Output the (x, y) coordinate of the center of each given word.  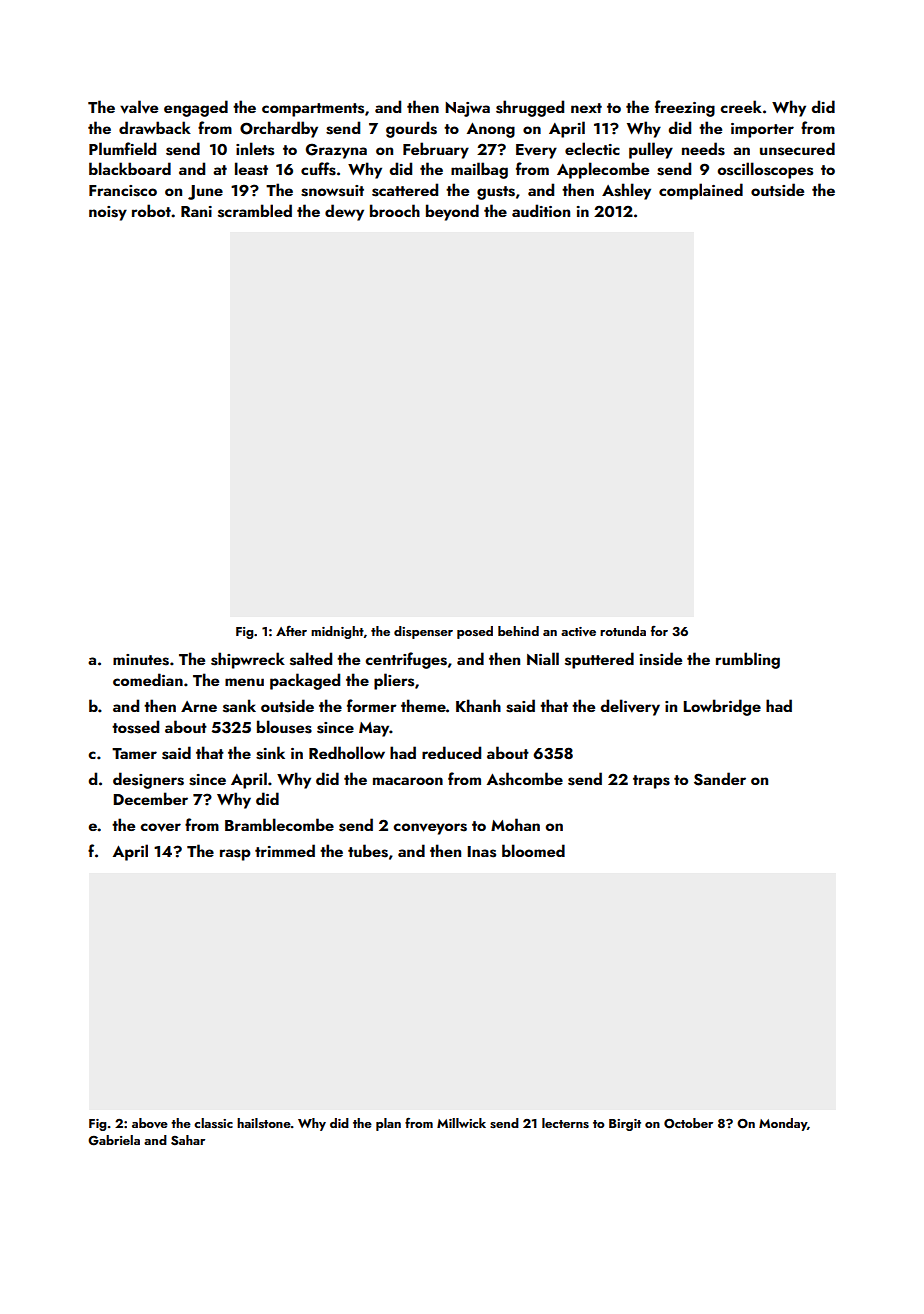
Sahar (188, 1140)
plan (388, 1124)
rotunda (623, 631)
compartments (313, 110)
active (578, 631)
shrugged (530, 108)
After (291, 630)
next (586, 108)
